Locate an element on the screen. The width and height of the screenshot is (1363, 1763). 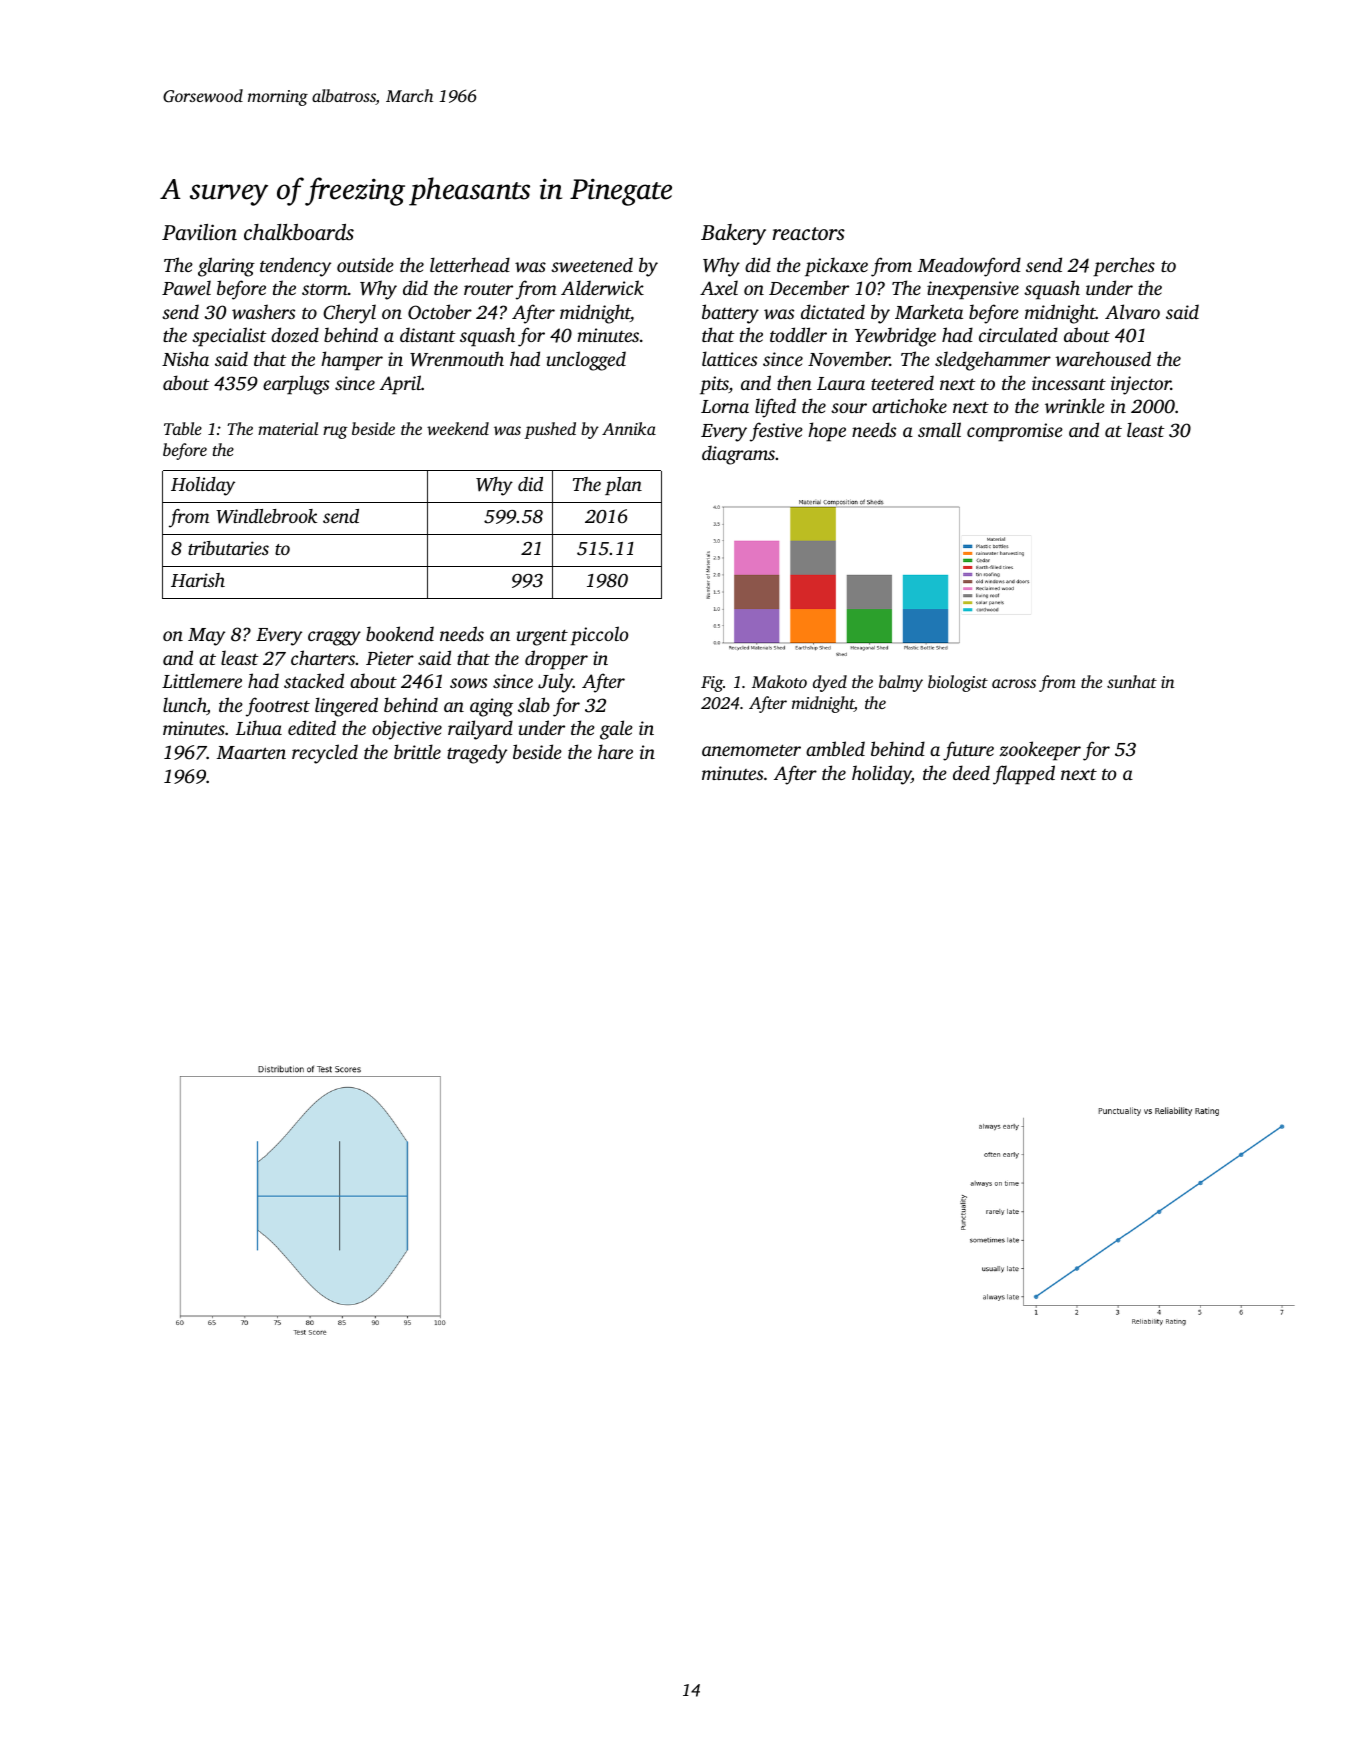
dropper is located at coordinates (556, 660).
